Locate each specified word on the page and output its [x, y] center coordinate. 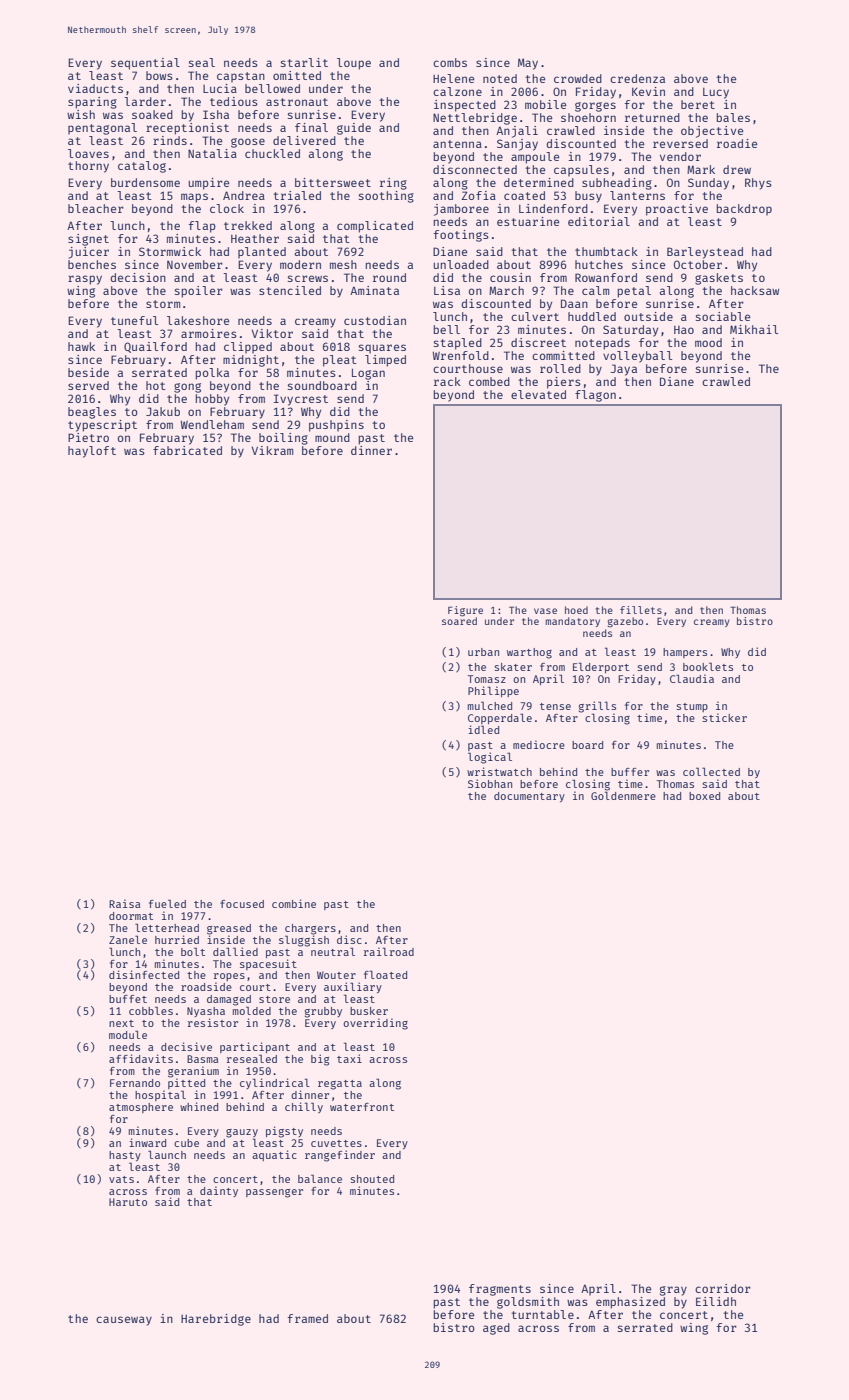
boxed [704, 796]
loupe [354, 64]
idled [483, 729]
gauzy [242, 1133]
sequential [145, 64]
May [528, 64]
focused [242, 904]
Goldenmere [623, 795]
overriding [375, 1024]
